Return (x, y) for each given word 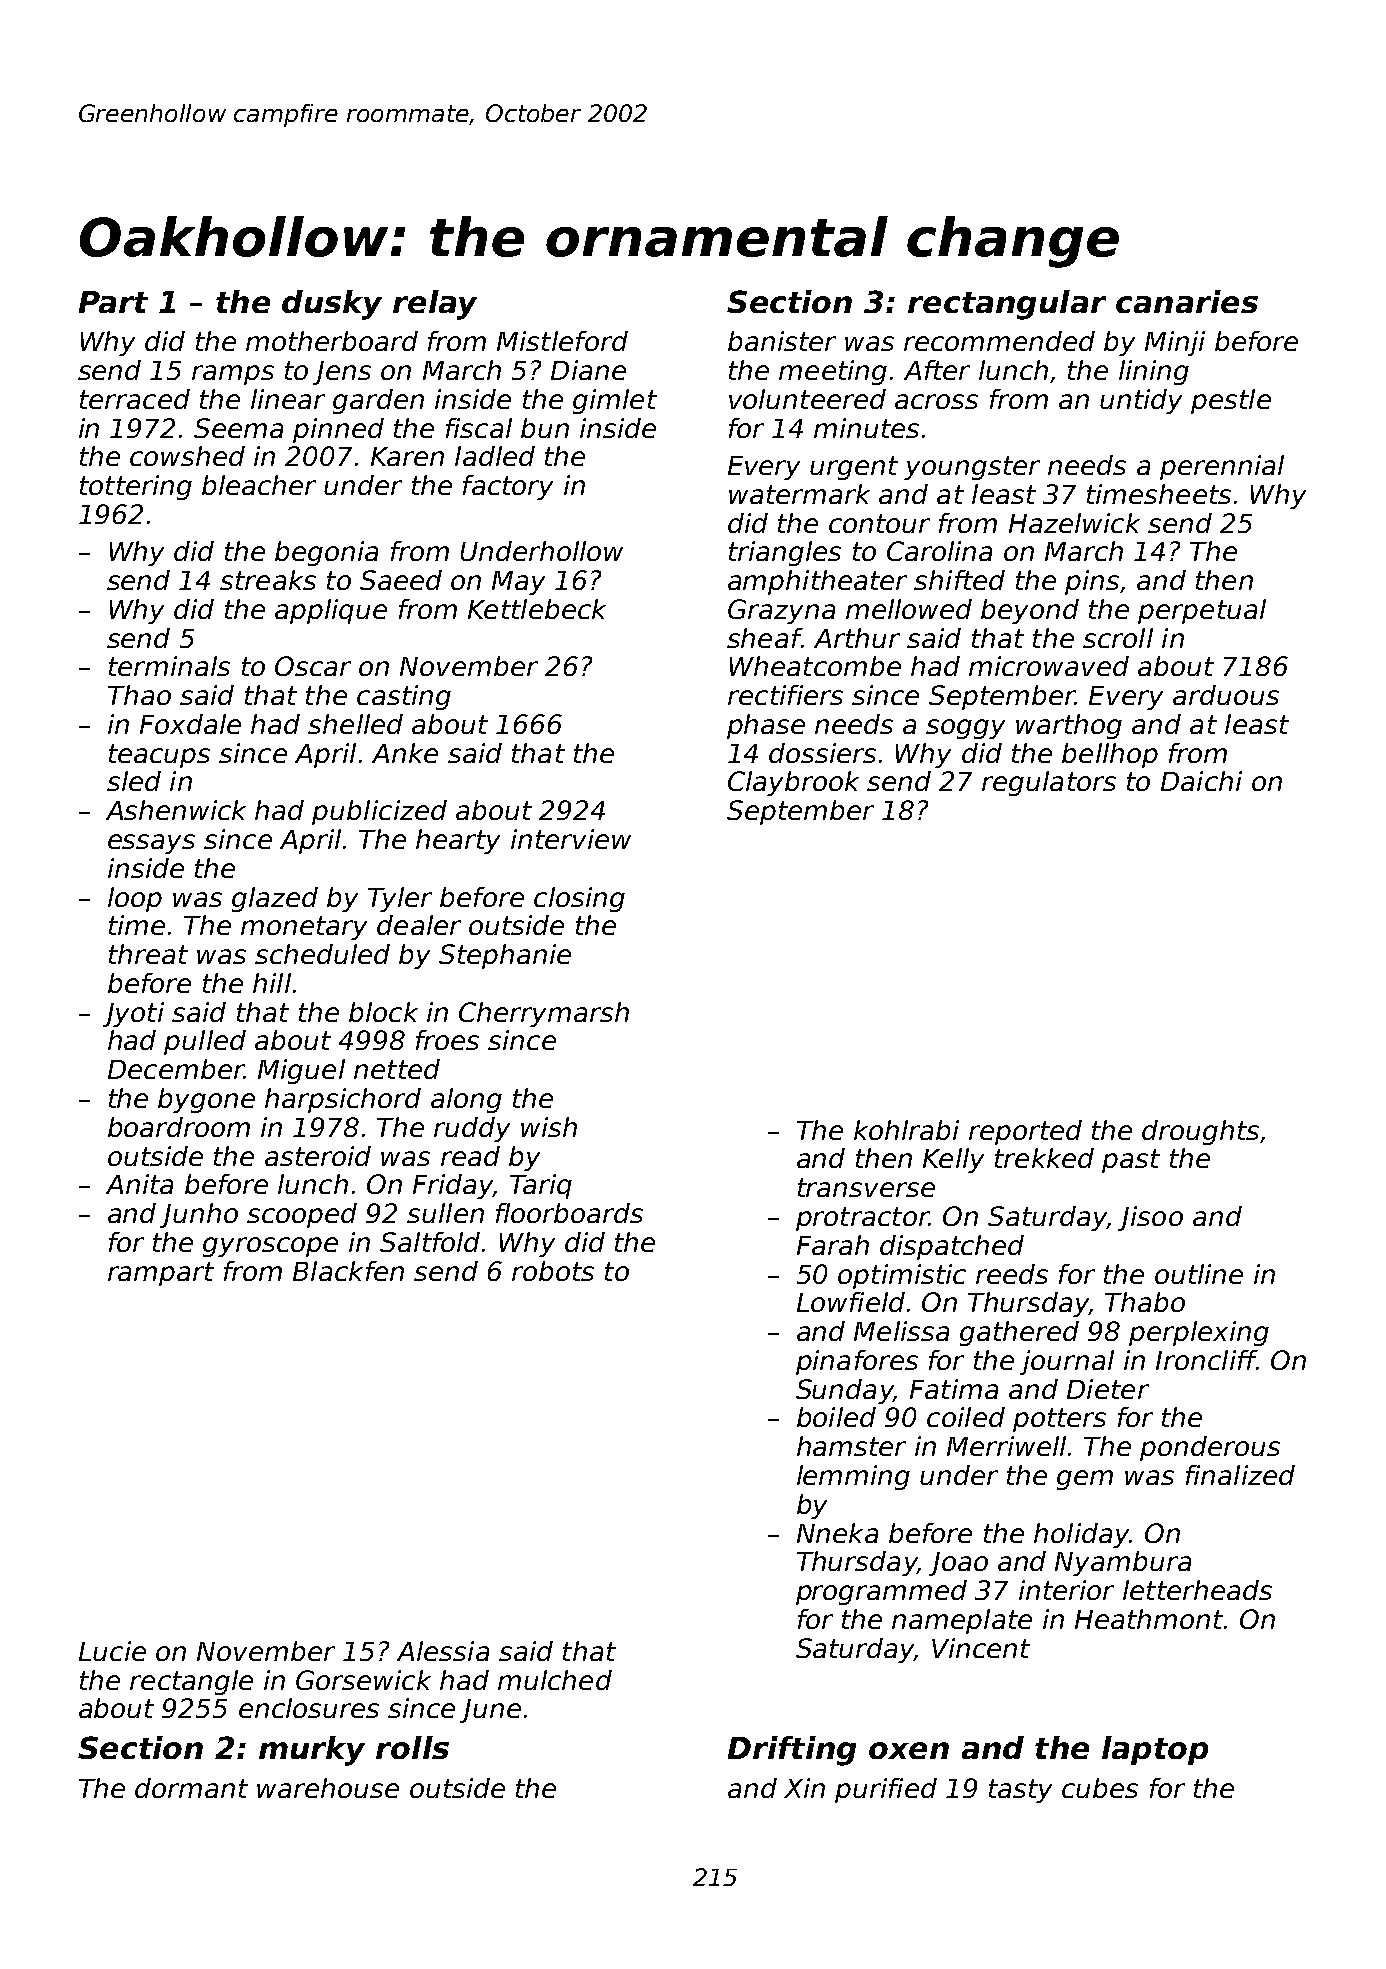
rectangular (1007, 305)
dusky (332, 305)
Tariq (541, 1186)
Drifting (792, 1751)
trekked (1044, 1158)
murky (312, 1751)
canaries (1187, 301)
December (176, 1069)
